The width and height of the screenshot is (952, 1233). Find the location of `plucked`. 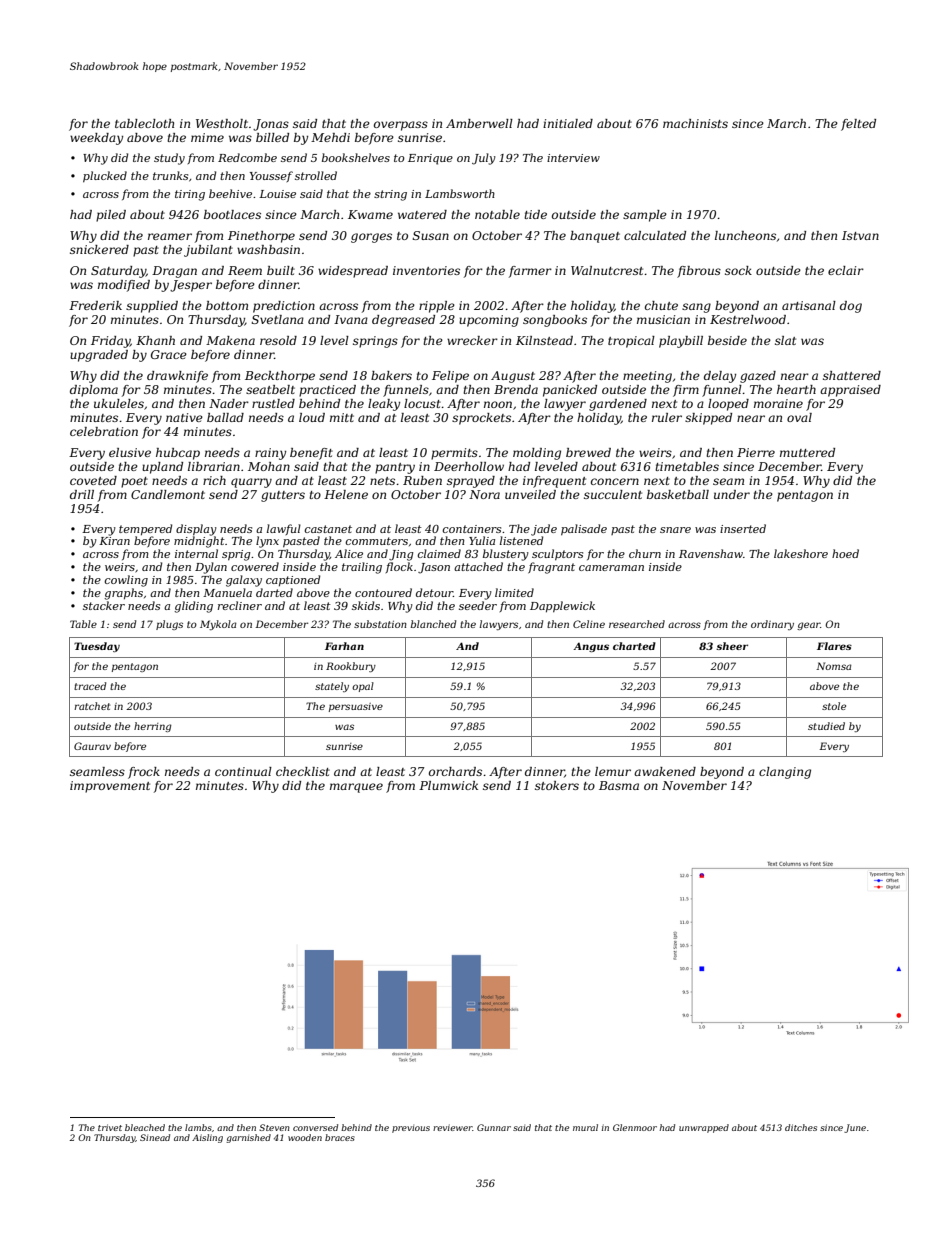

plucked is located at coordinates (105, 176).
